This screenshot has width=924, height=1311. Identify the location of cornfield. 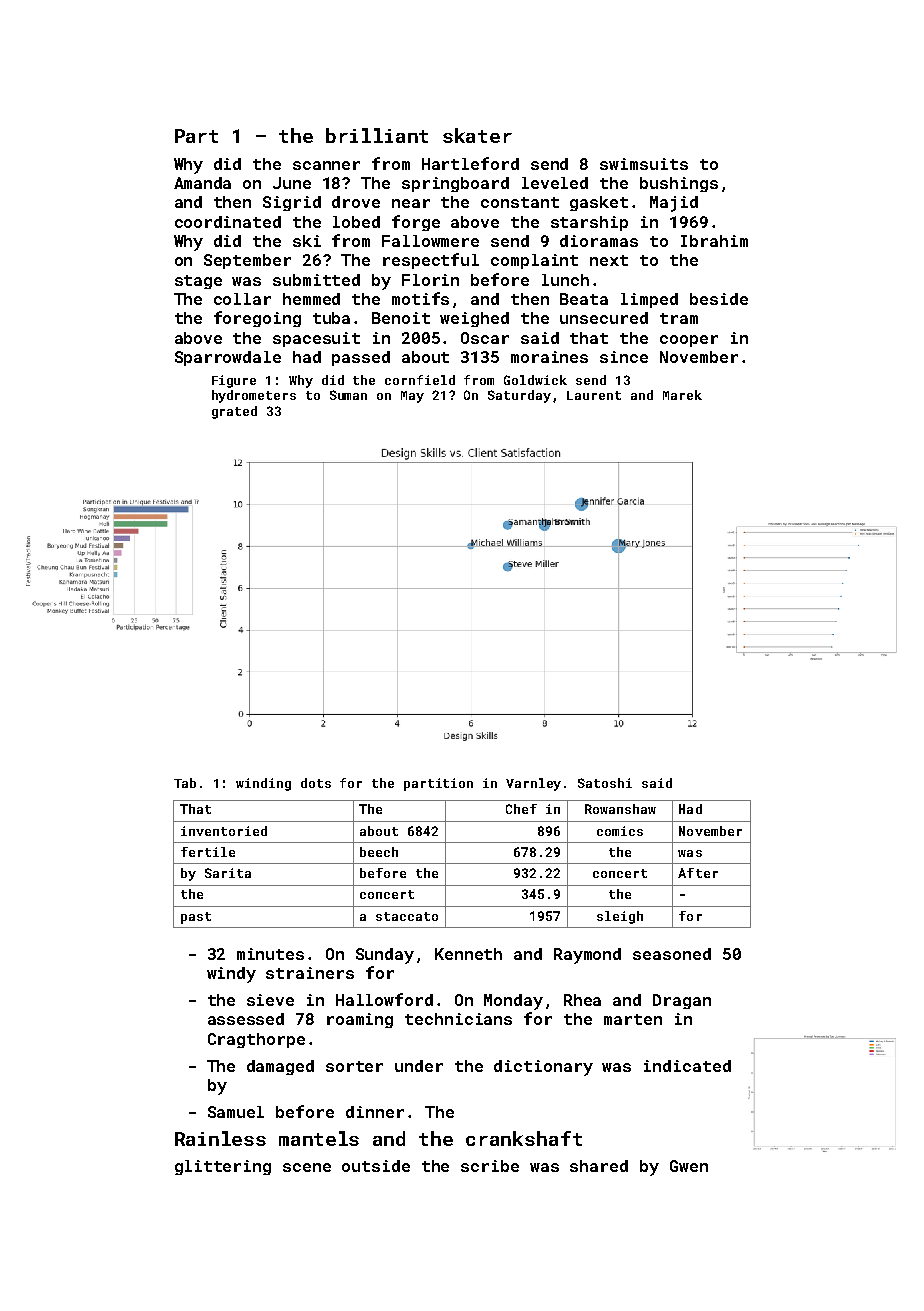
(420, 380).
